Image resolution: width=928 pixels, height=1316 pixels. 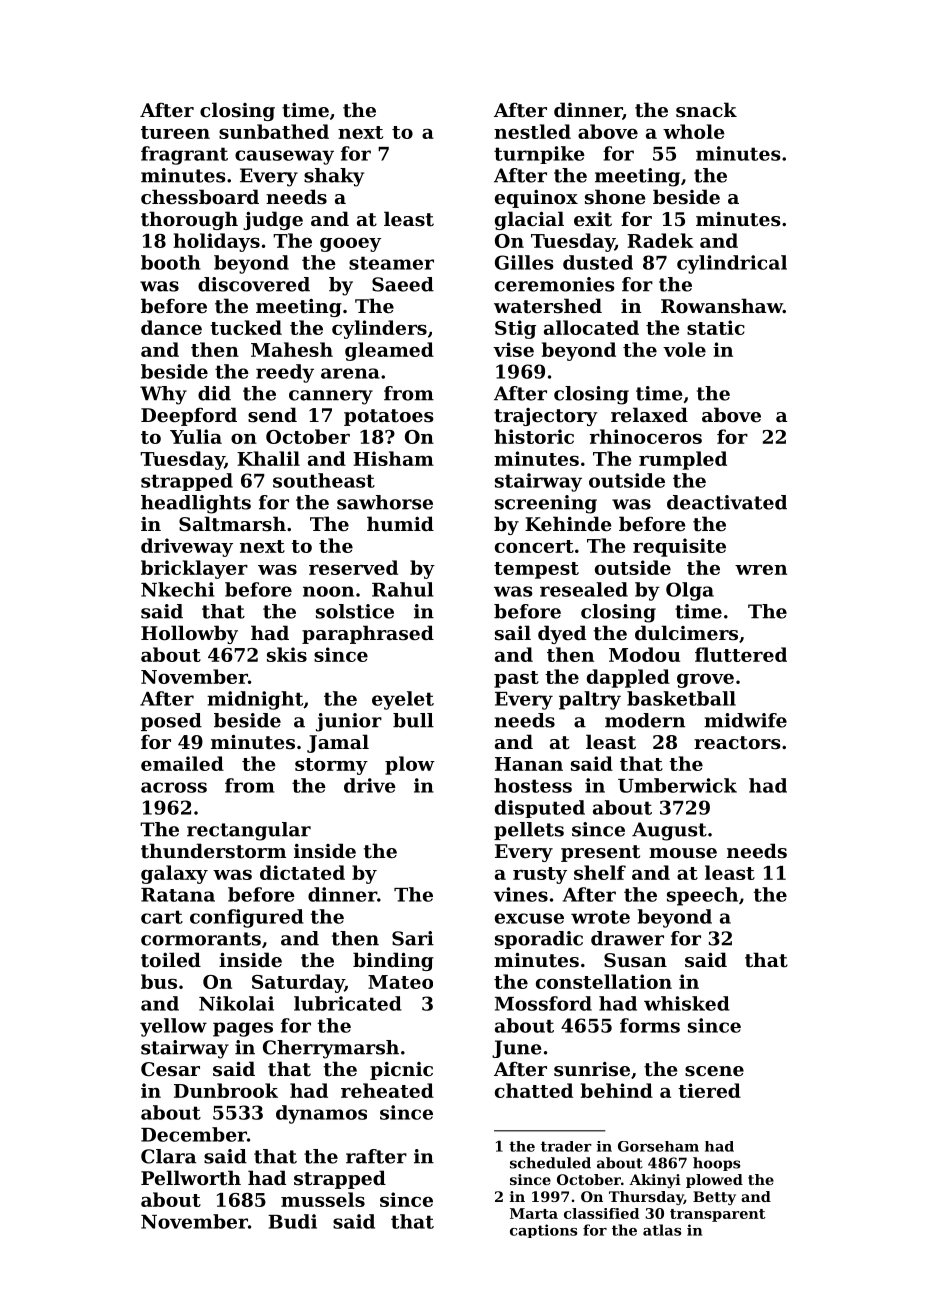 What do you see at coordinates (722, 306) in the document?
I see `Rowanshaw` at bounding box center [722, 306].
